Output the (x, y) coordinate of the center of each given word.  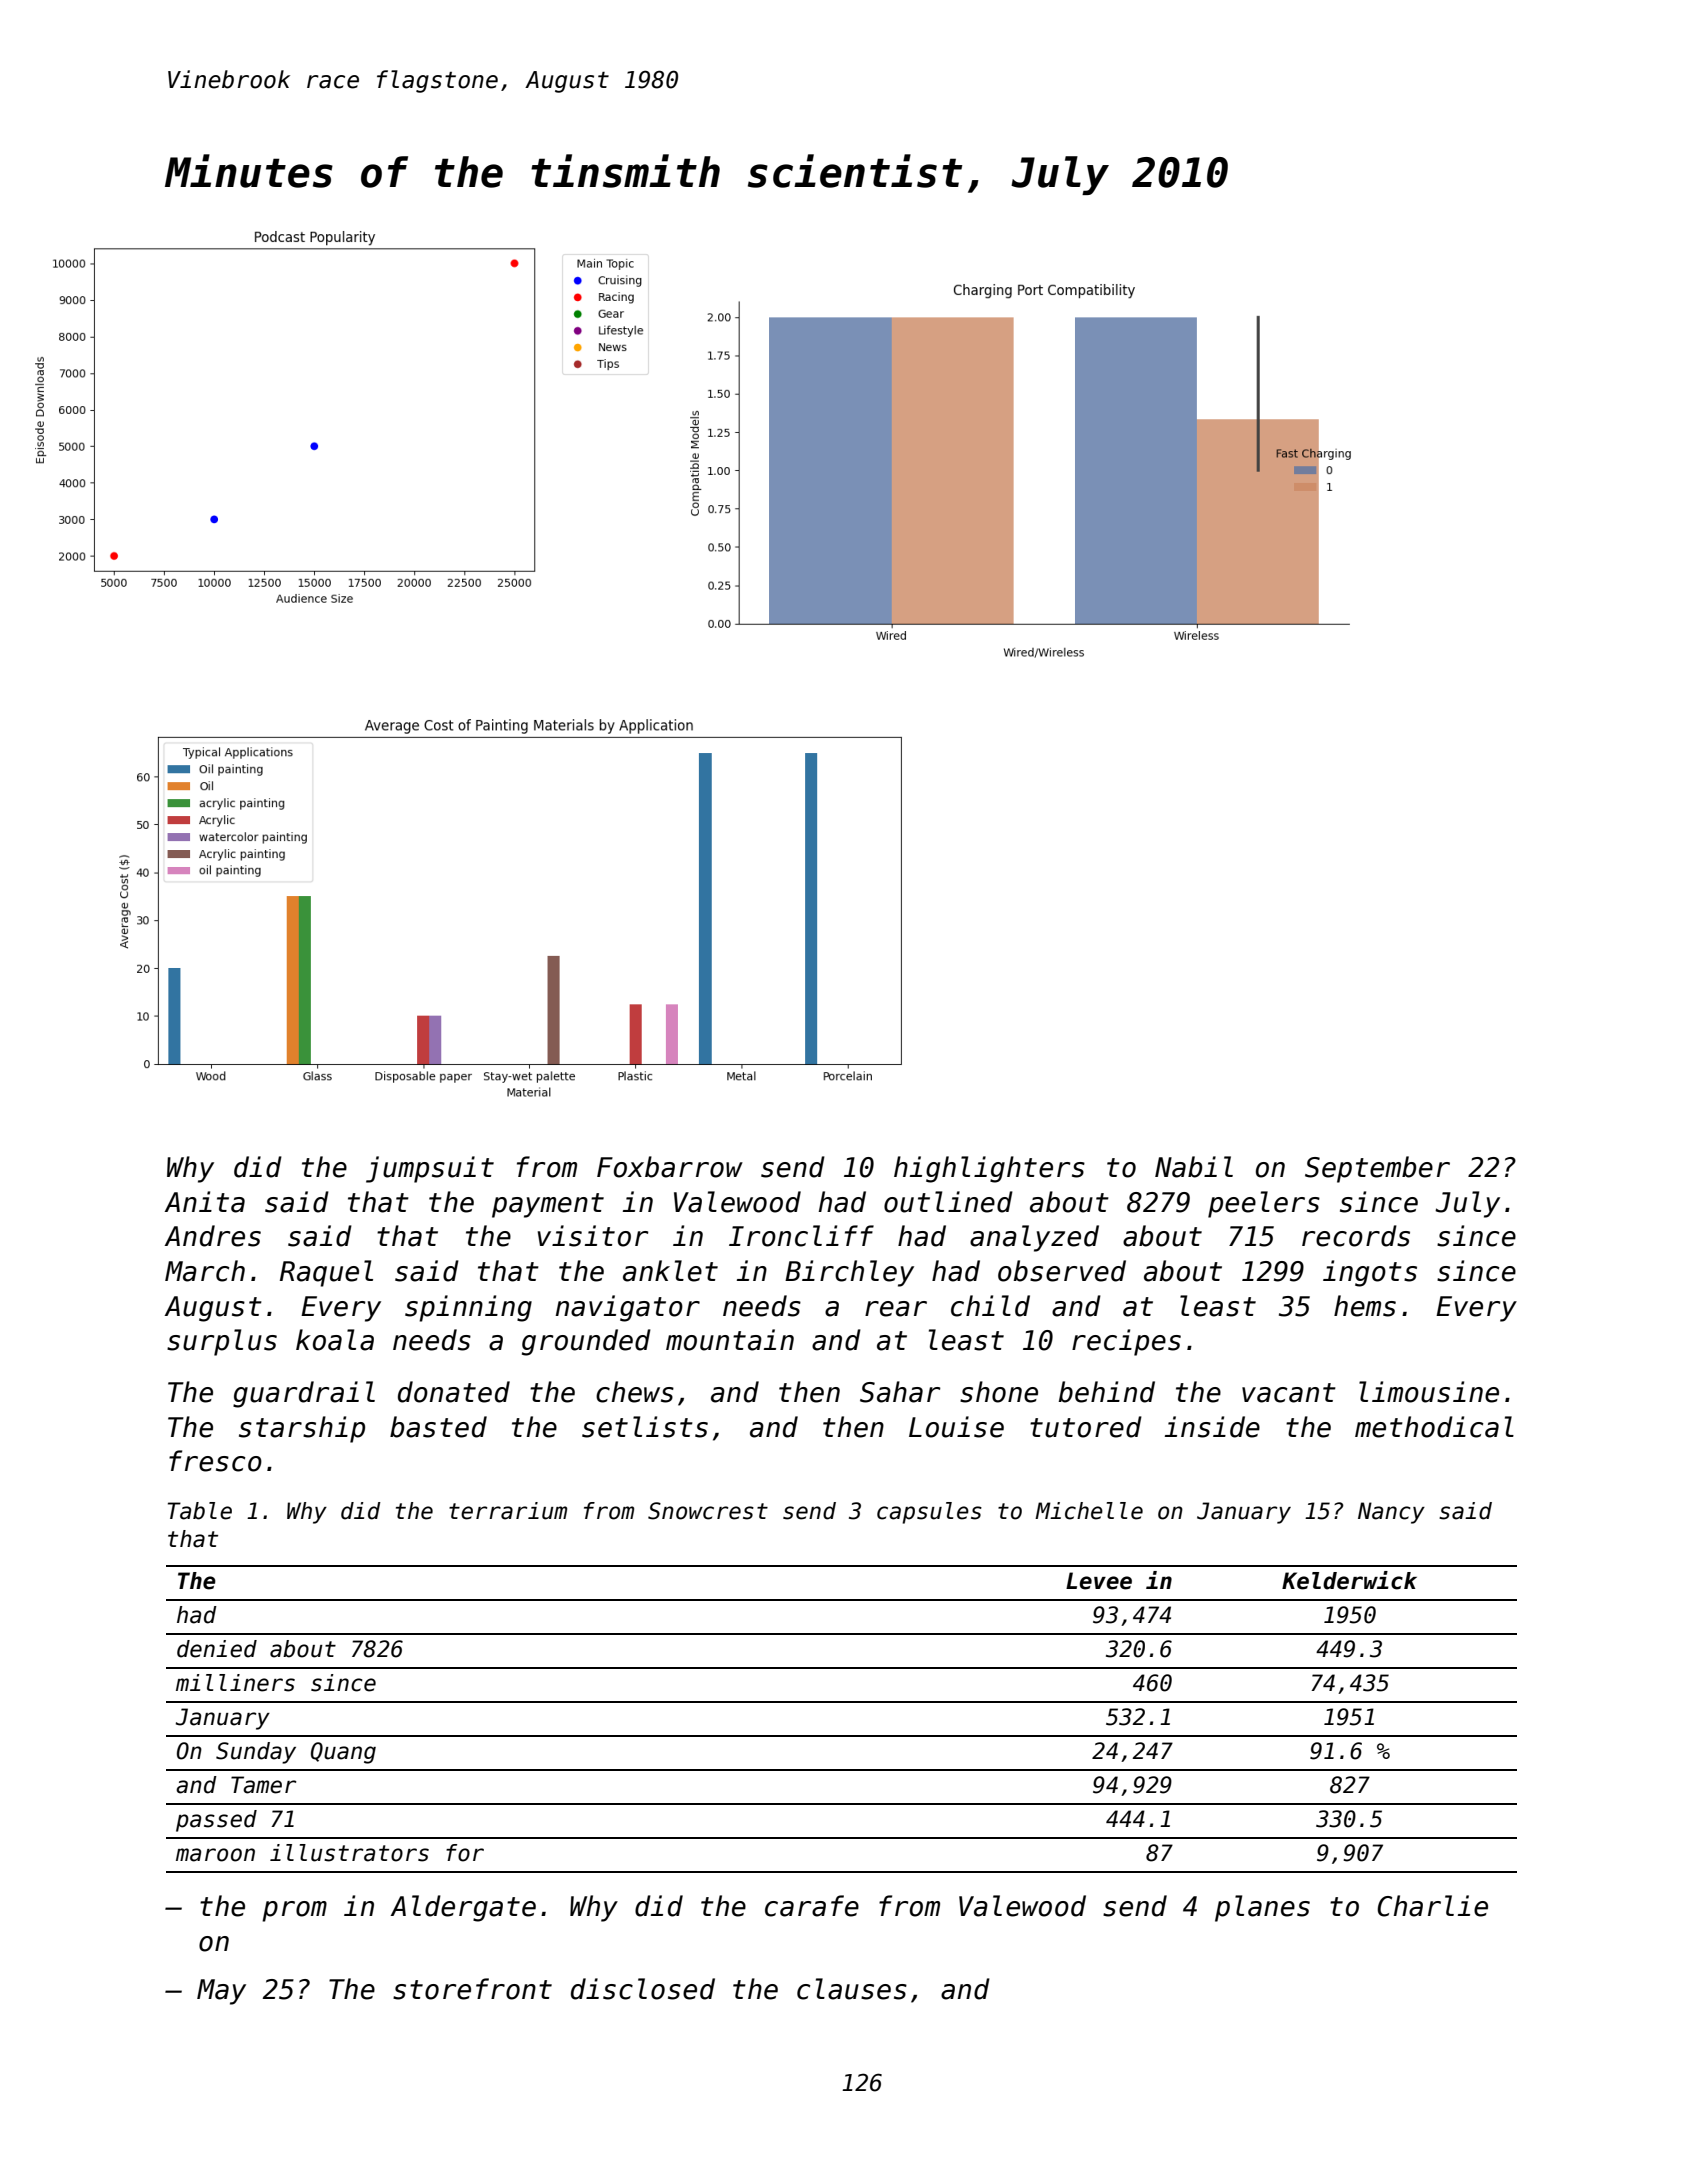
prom (294, 1911)
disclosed (643, 1989)
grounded (586, 1342)
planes (1262, 1908)
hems (1365, 1306)
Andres (213, 1236)
